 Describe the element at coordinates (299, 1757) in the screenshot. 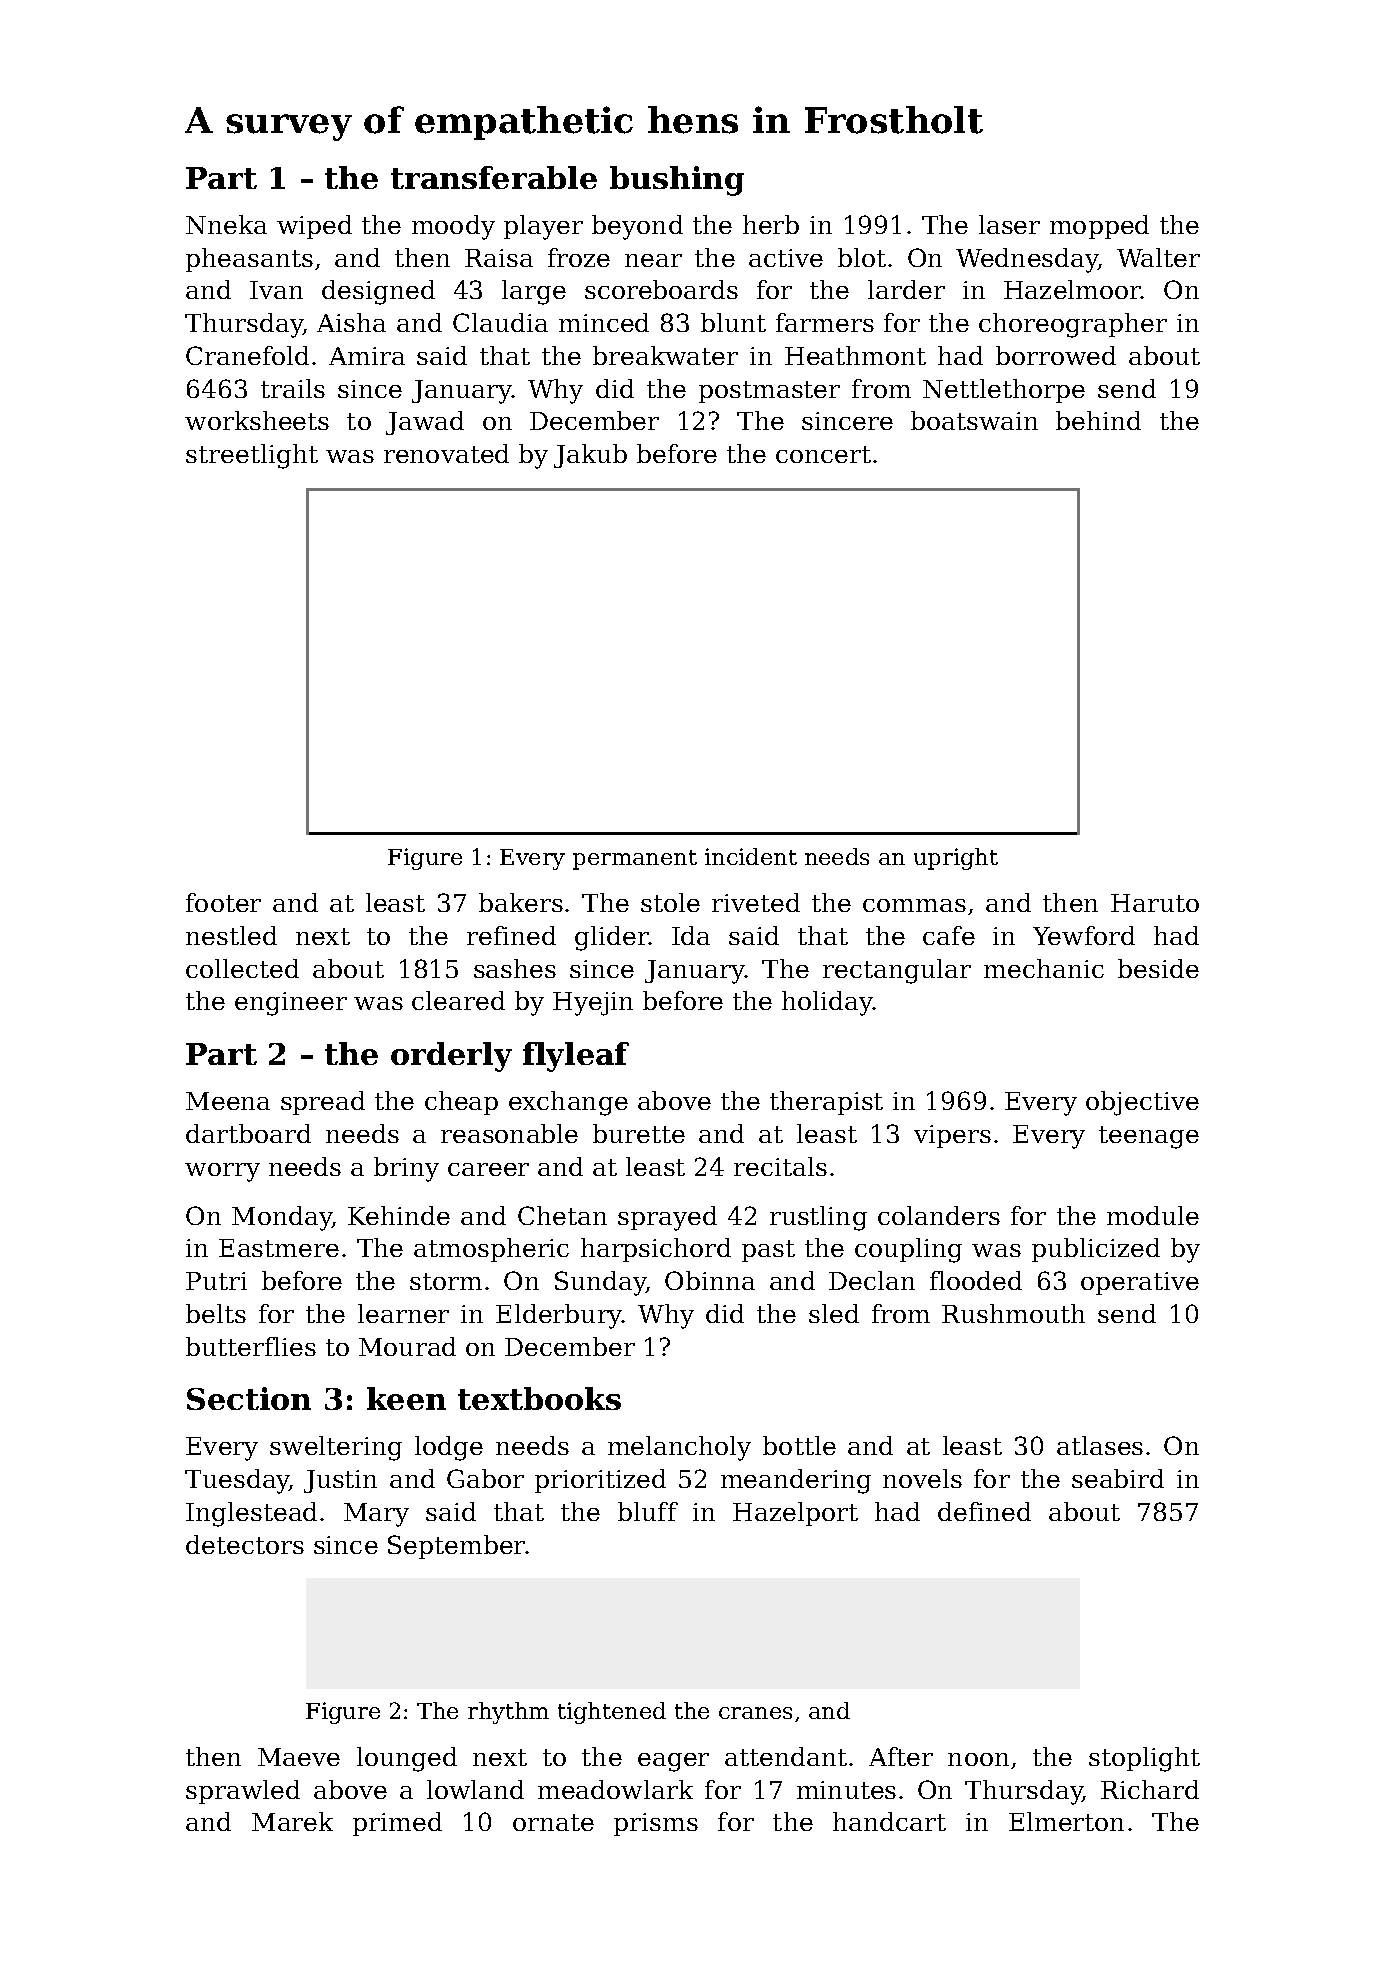

I see `Maeve` at that location.
